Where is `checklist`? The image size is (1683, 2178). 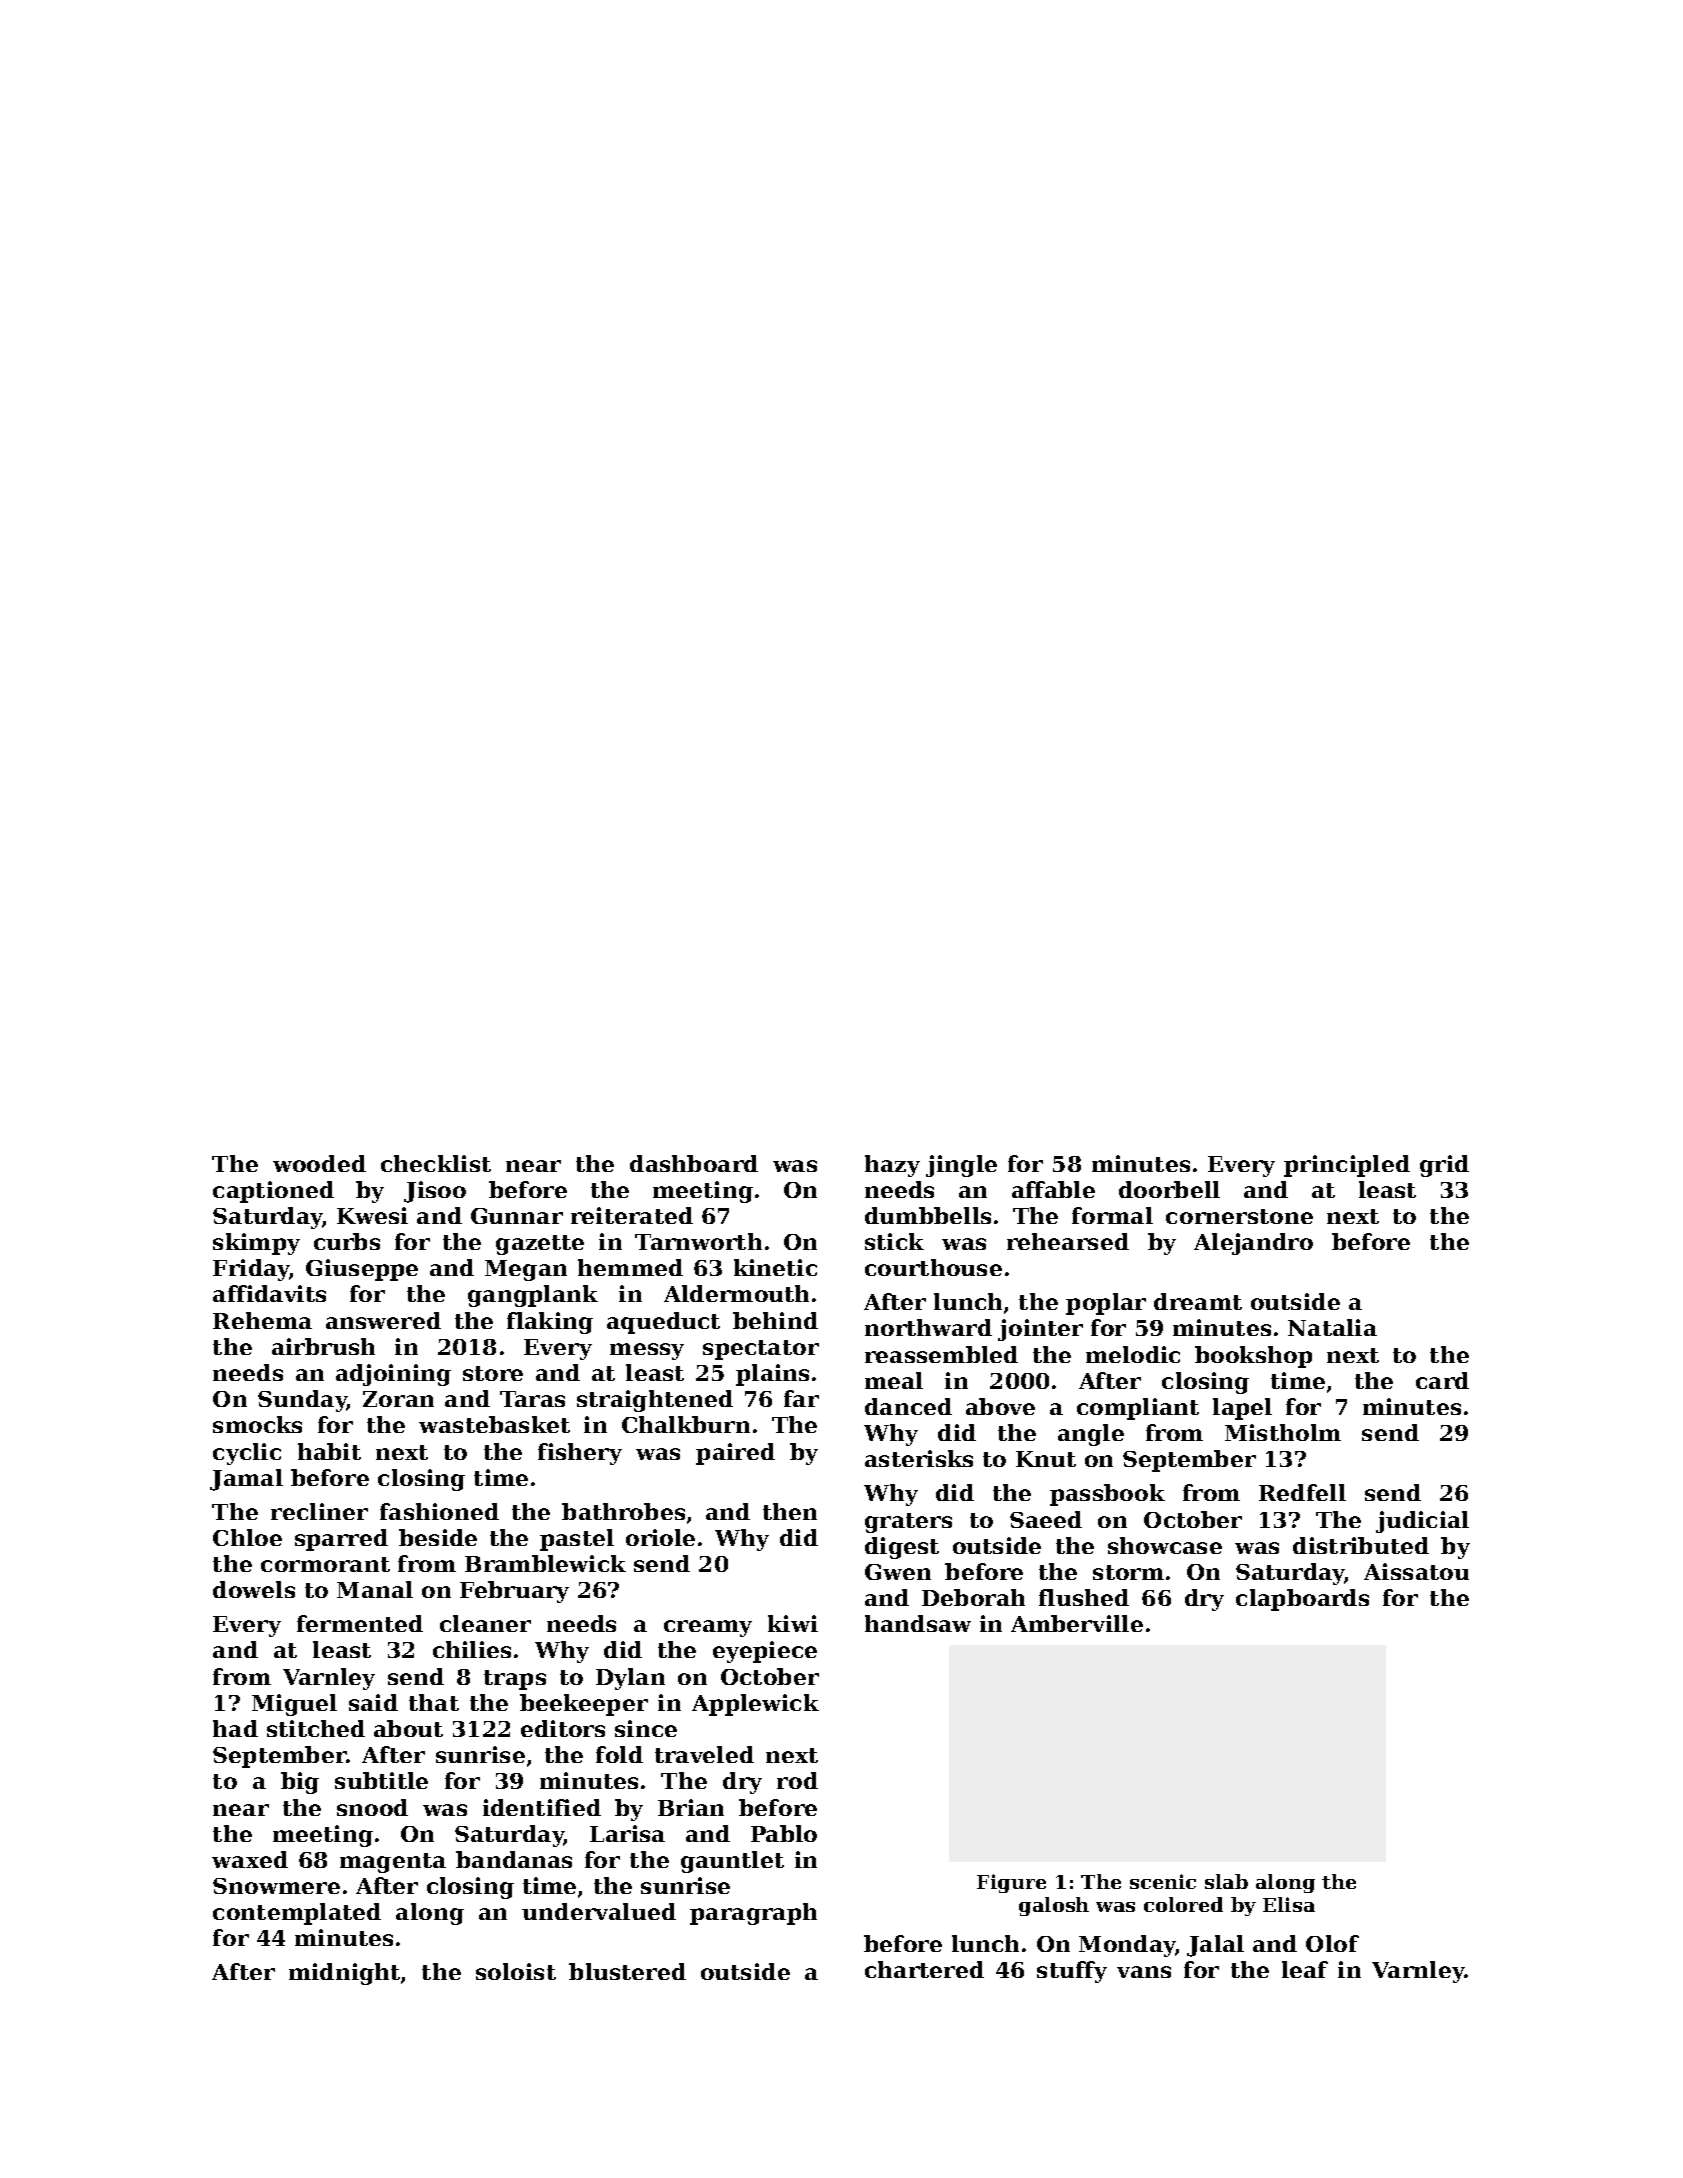
checklist is located at coordinates (436, 1163).
